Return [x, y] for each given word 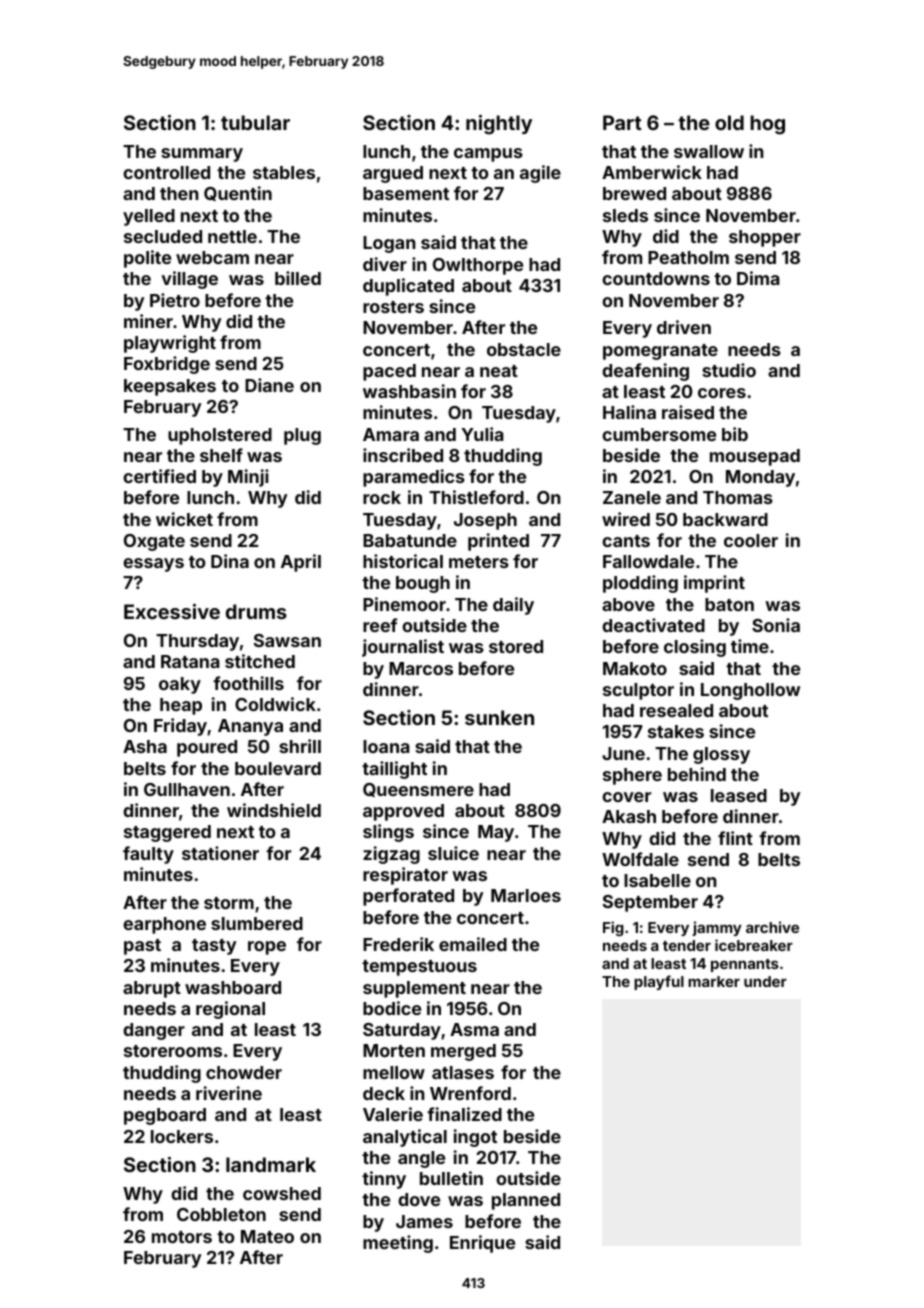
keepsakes [170, 387]
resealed [676, 710]
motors [182, 1237]
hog [767, 125]
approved [403, 812]
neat [499, 371]
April [301, 563]
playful [659, 982]
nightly [499, 125]
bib [735, 434]
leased [739, 795]
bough [423, 584]
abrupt [152, 989]
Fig [613, 928]
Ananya [250, 727]
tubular [255, 122]
